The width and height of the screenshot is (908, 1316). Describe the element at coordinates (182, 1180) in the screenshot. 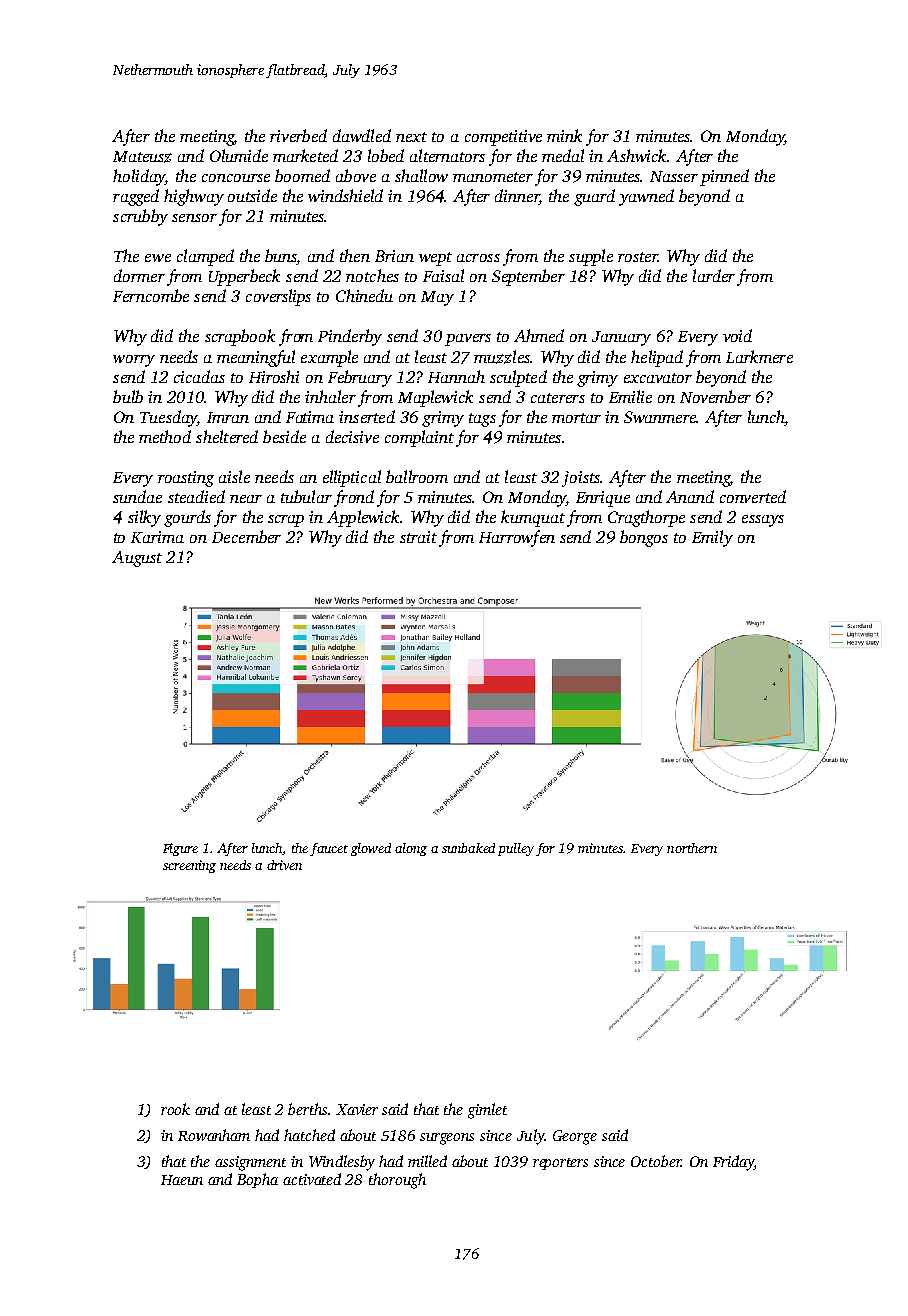

I see `Haeun` at that location.
